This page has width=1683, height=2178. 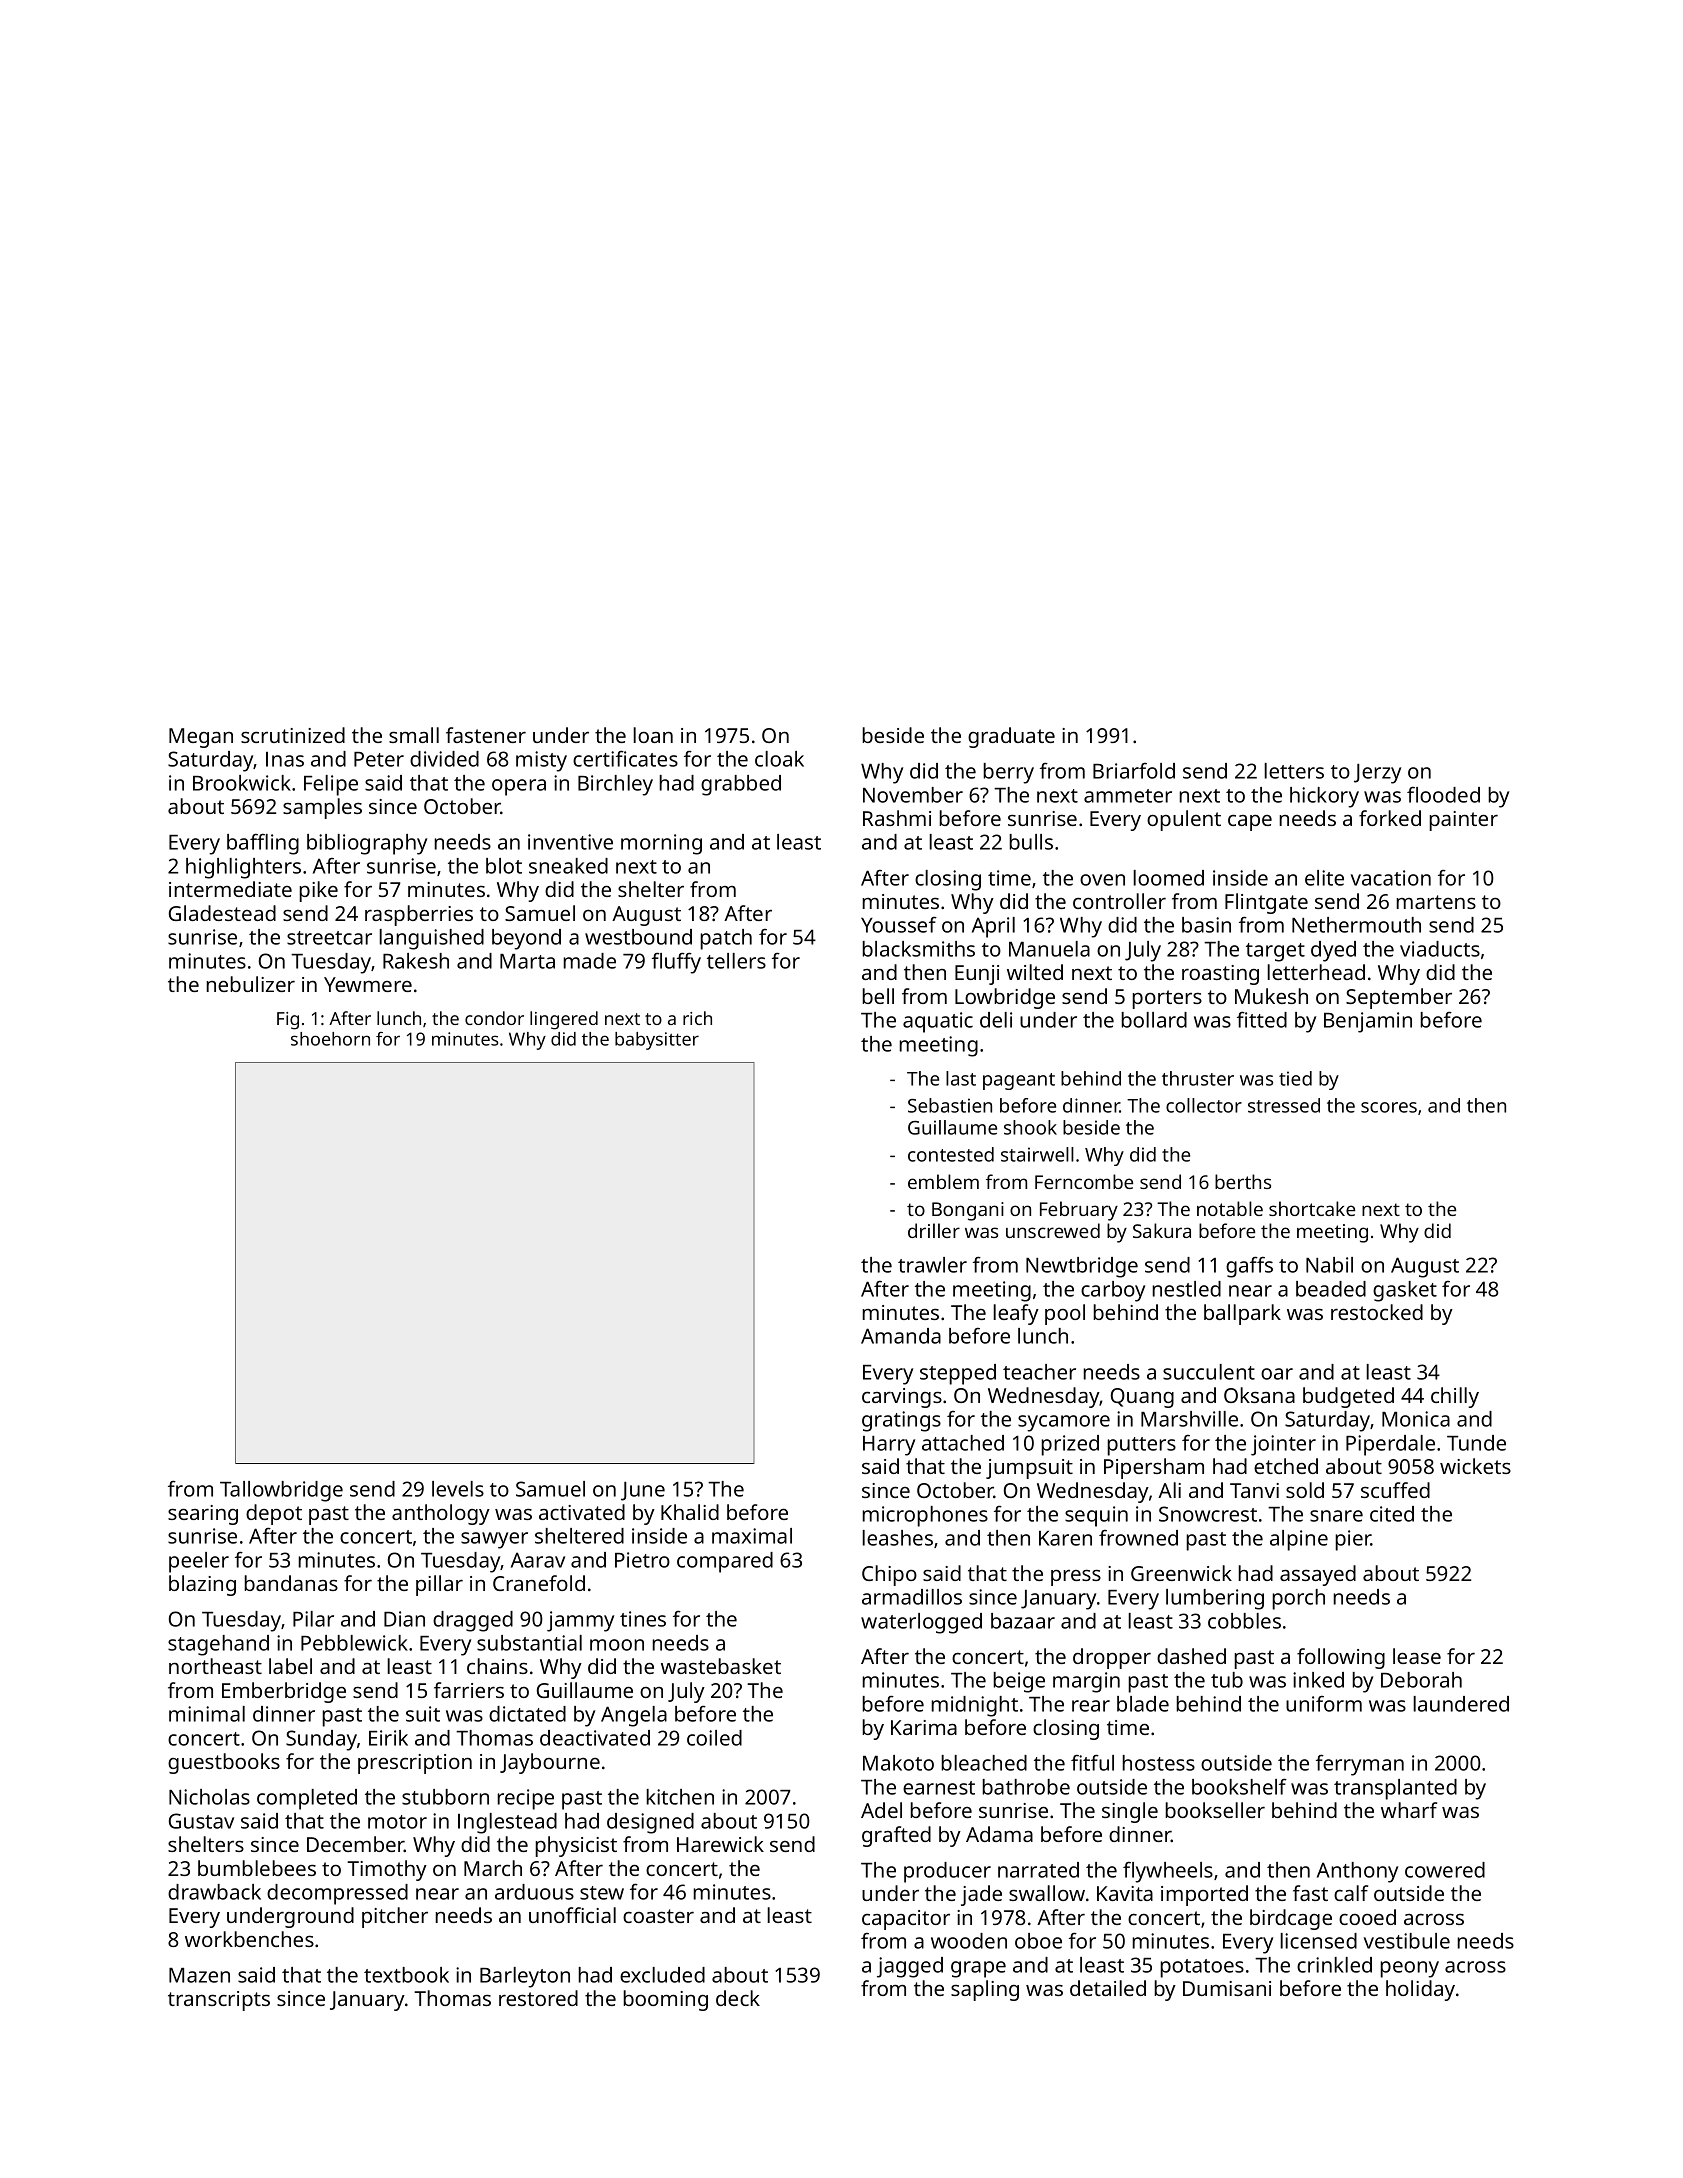 What do you see at coordinates (550, 1763) in the page?
I see `Jaybourne` at bounding box center [550, 1763].
